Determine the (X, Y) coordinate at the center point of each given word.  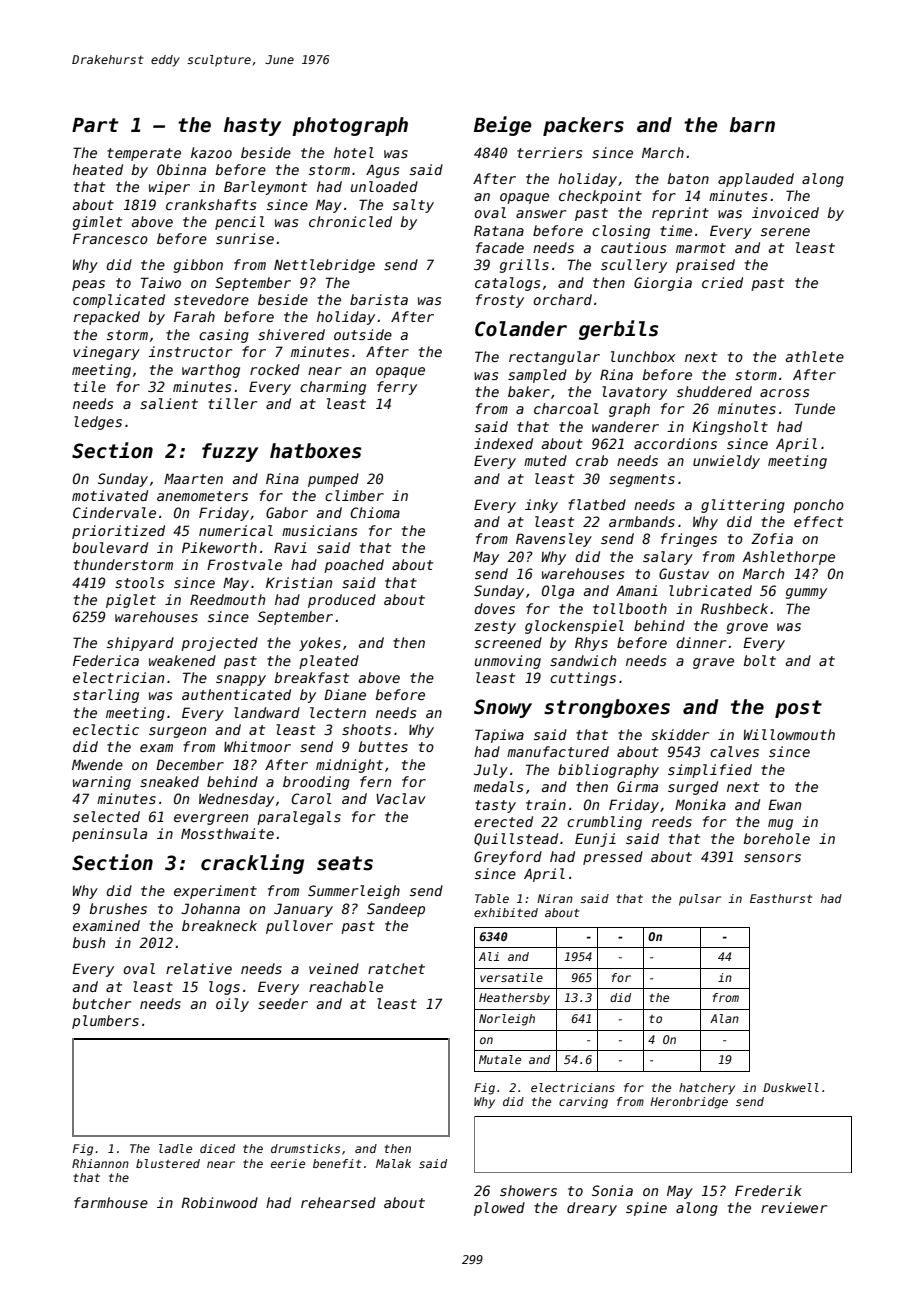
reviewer (794, 1207)
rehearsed (338, 1202)
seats (345, 863)
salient (169, 403)
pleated (329, 662)
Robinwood (219, 1202)
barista (379, 299)
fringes (689, 540)
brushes (118, 908)
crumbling (604, 823)
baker (529, 391)
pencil (240, 223)
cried (722, 282)
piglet (131, 601)
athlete (815, 356)
